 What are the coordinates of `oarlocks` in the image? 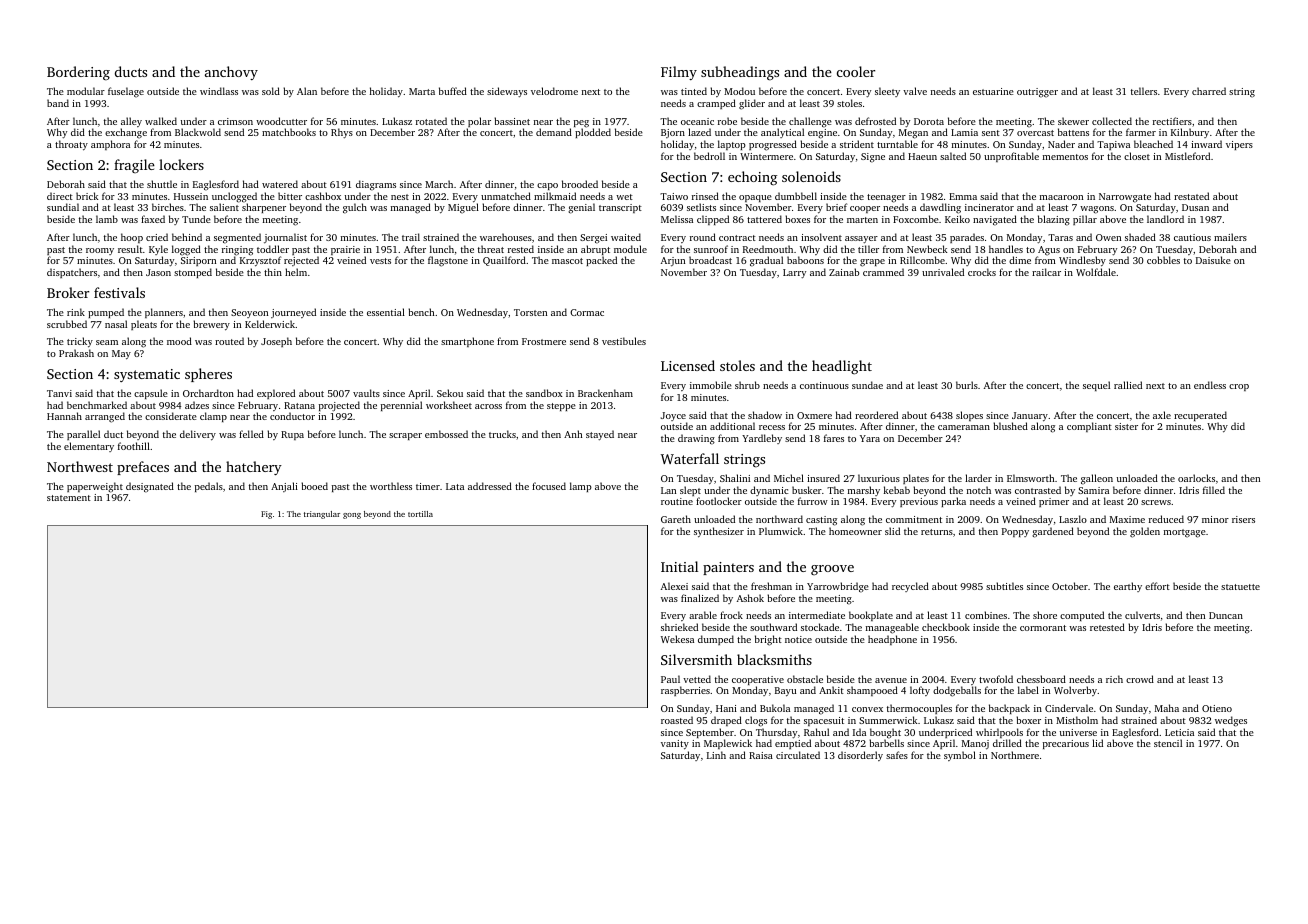 It's located at (1196, 478).
